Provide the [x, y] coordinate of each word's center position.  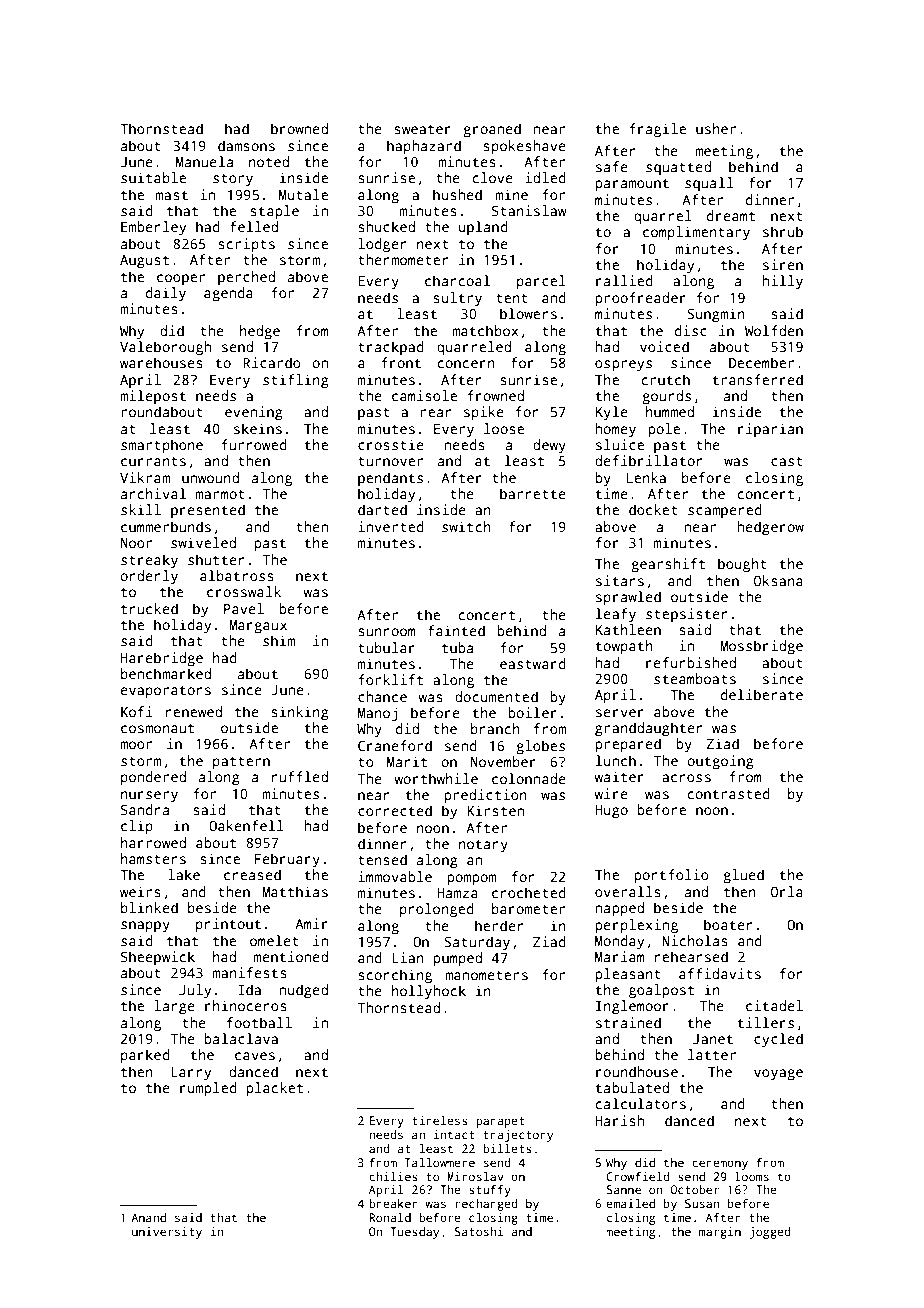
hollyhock [429, 992]
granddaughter [649, 729]
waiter [619, 776]
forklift [390, 679]
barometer [528, 908]
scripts [246, 245]
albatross [237, 575]
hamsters [153, 858]
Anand [148, 1217]
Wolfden [774, 330]
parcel [541, 282]
